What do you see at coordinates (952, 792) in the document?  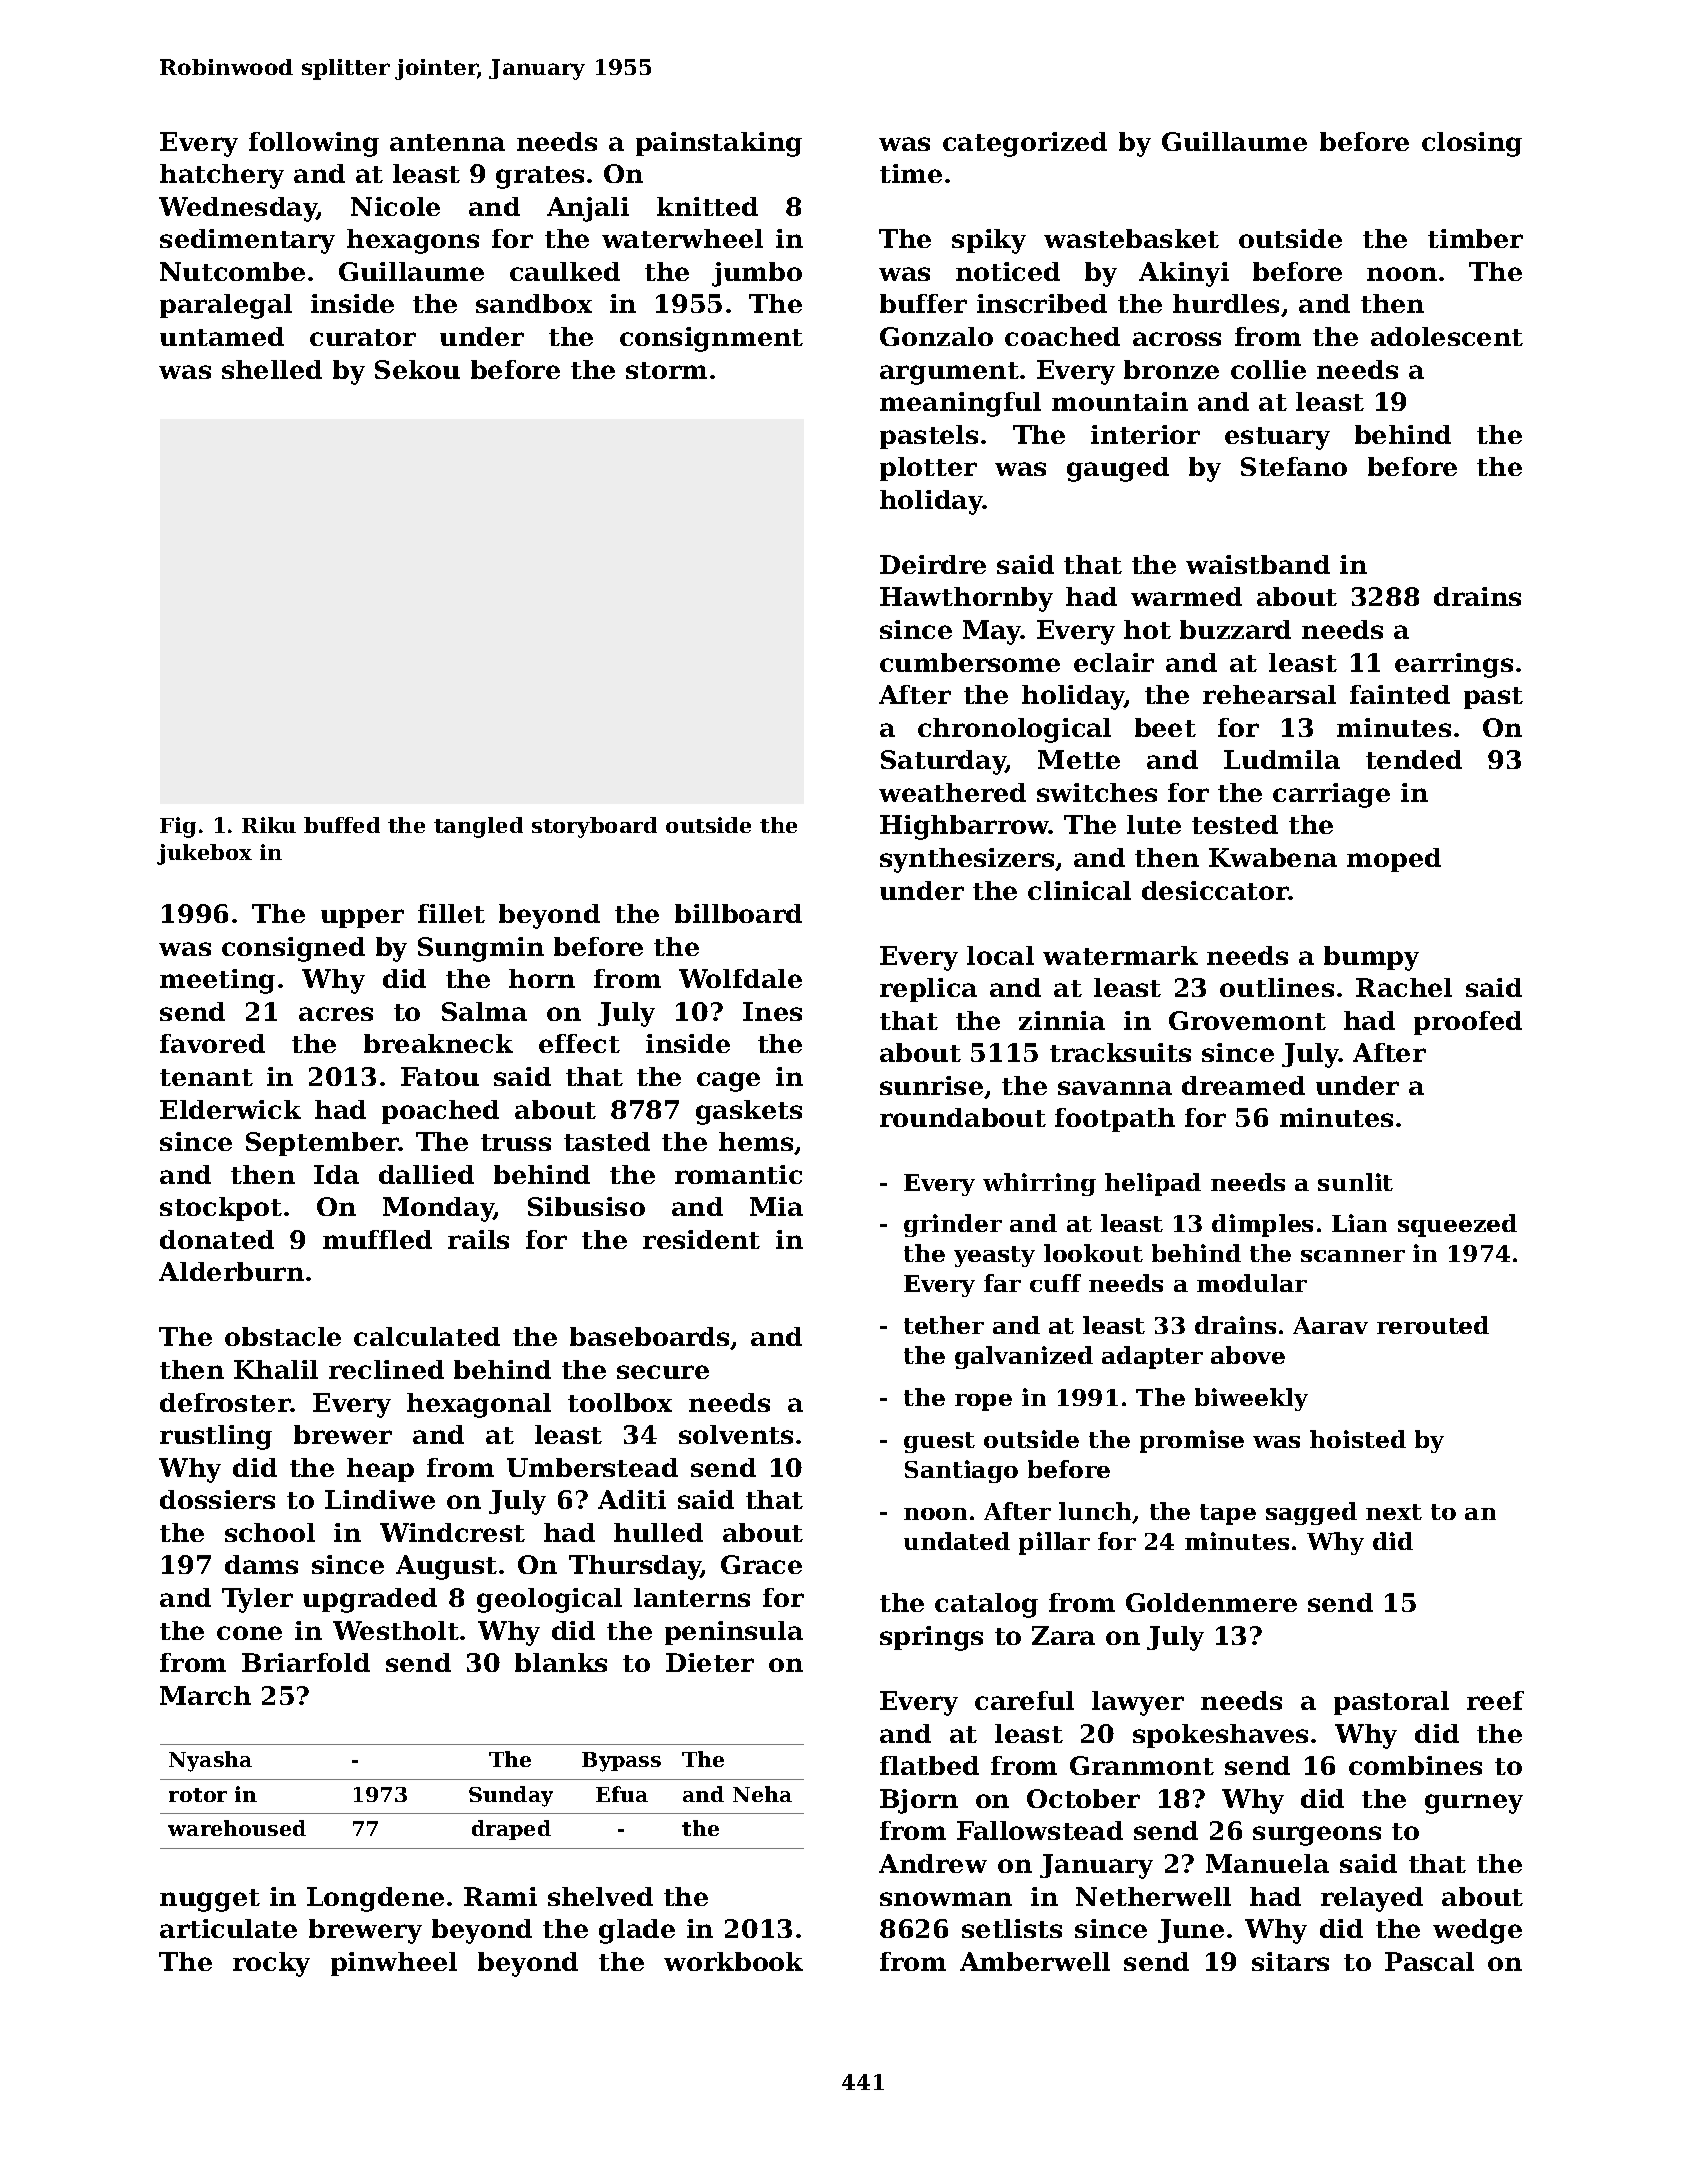 I see `weathered` at bounding box center [952, 792].
